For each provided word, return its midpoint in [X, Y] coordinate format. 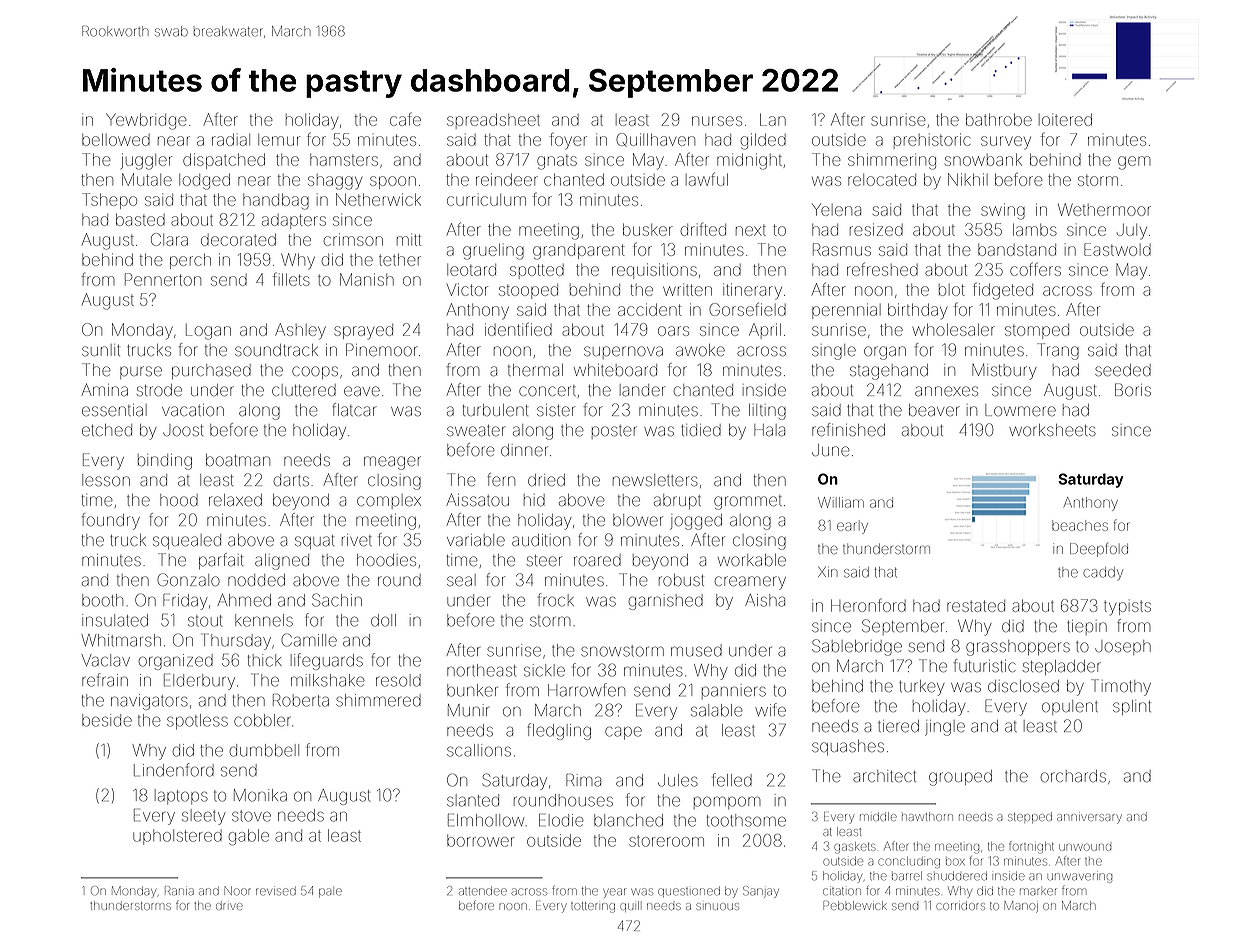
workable [752, 560]
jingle [945, 728]
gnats [557, 162]
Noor [237, 891]
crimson [353, 239]
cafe [405, 119]
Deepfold [1099, 550]
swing [1003, 211]
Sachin [337, 600]
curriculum [486, 200]
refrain [105, 680]
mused [696, 650]
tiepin [1087, 627]
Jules [678, 780]
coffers [1035, 269]
